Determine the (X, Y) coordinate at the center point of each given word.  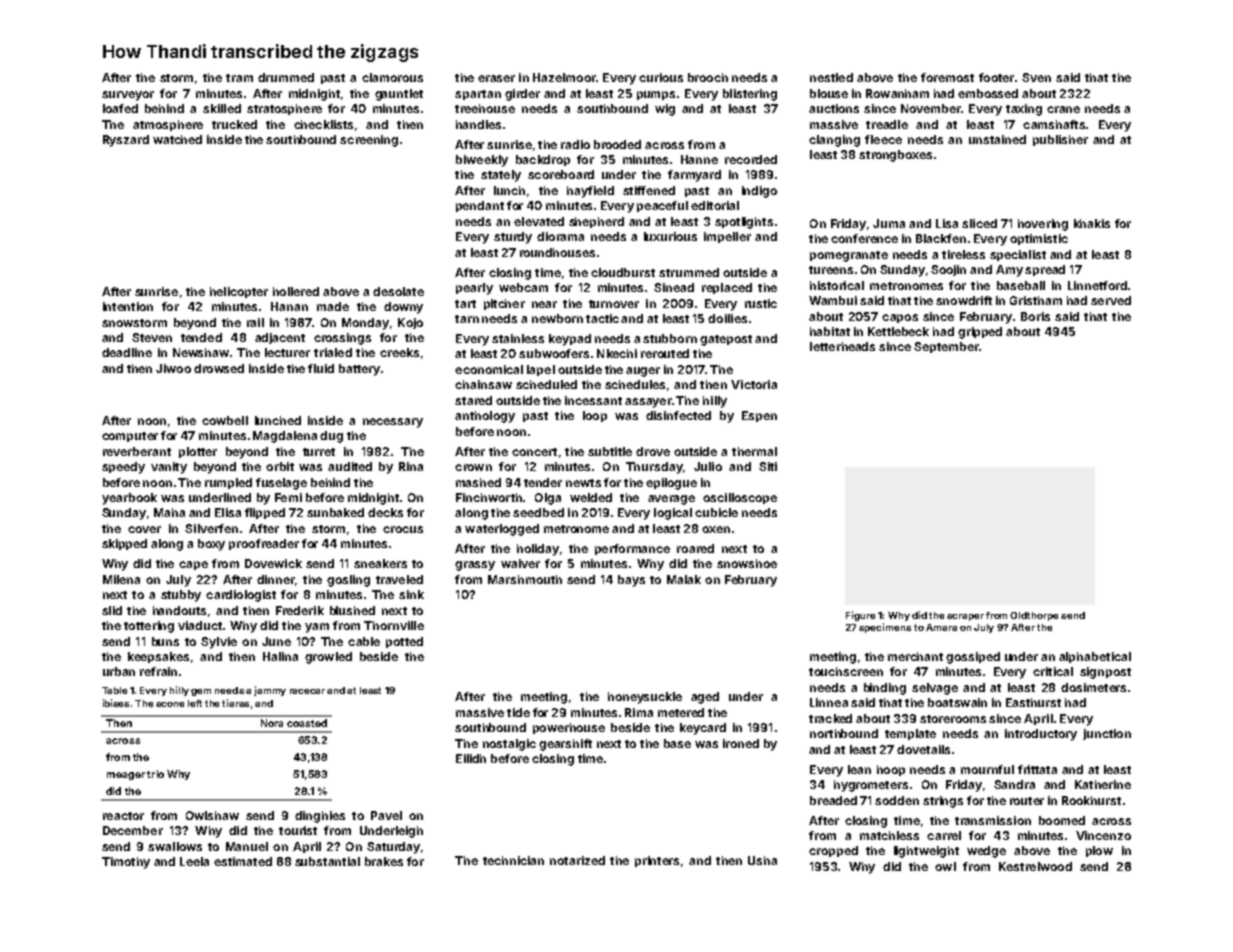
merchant (915, 656)
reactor (123, 816)
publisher (1060, 140)
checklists (323, 124)
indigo (759, 192)
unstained (997, 139)
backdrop (543, 160)
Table (114, 690)
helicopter (239, 292)
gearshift (565, 745)
